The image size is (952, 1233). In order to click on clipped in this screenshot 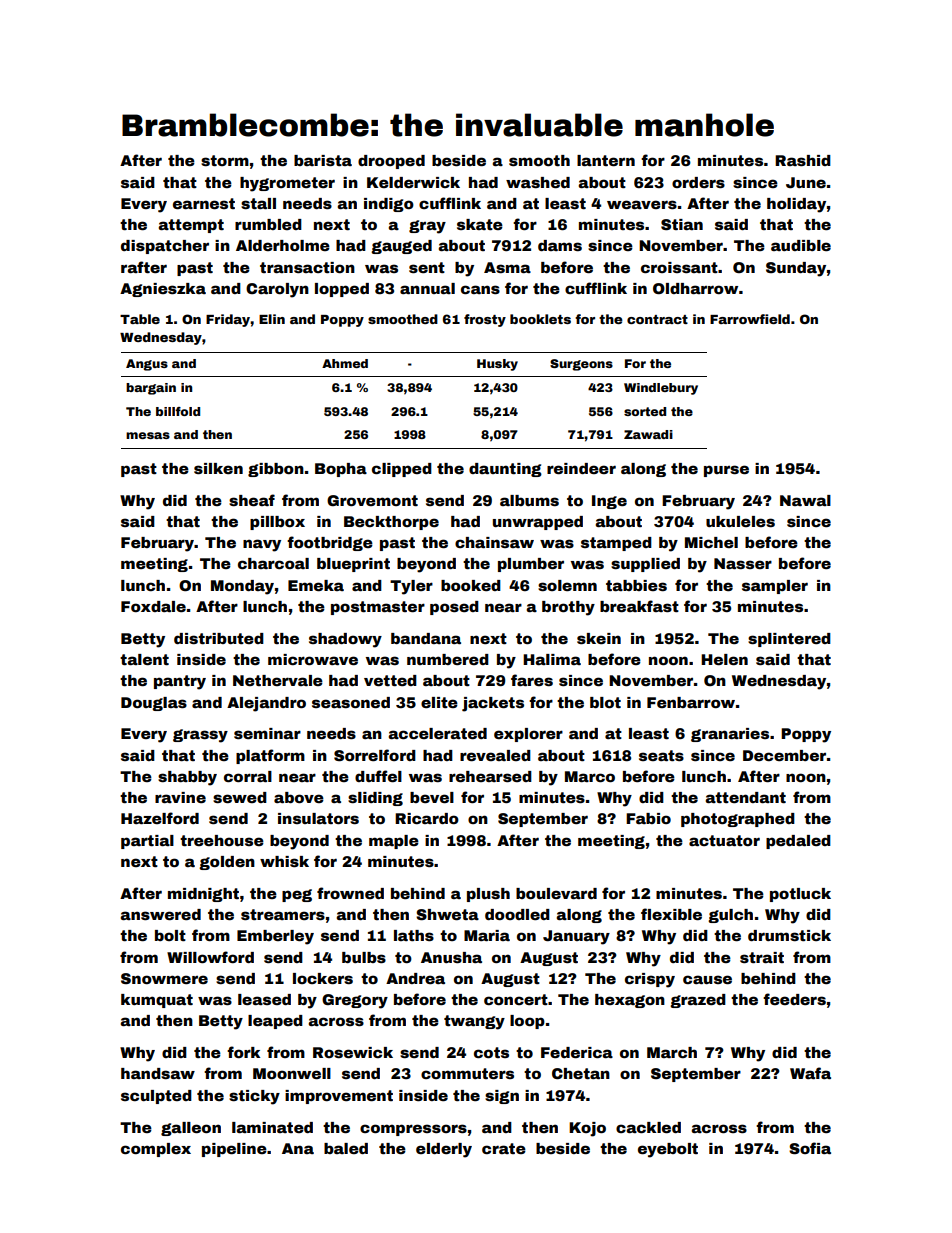, I will do `click(402, 470)`.
